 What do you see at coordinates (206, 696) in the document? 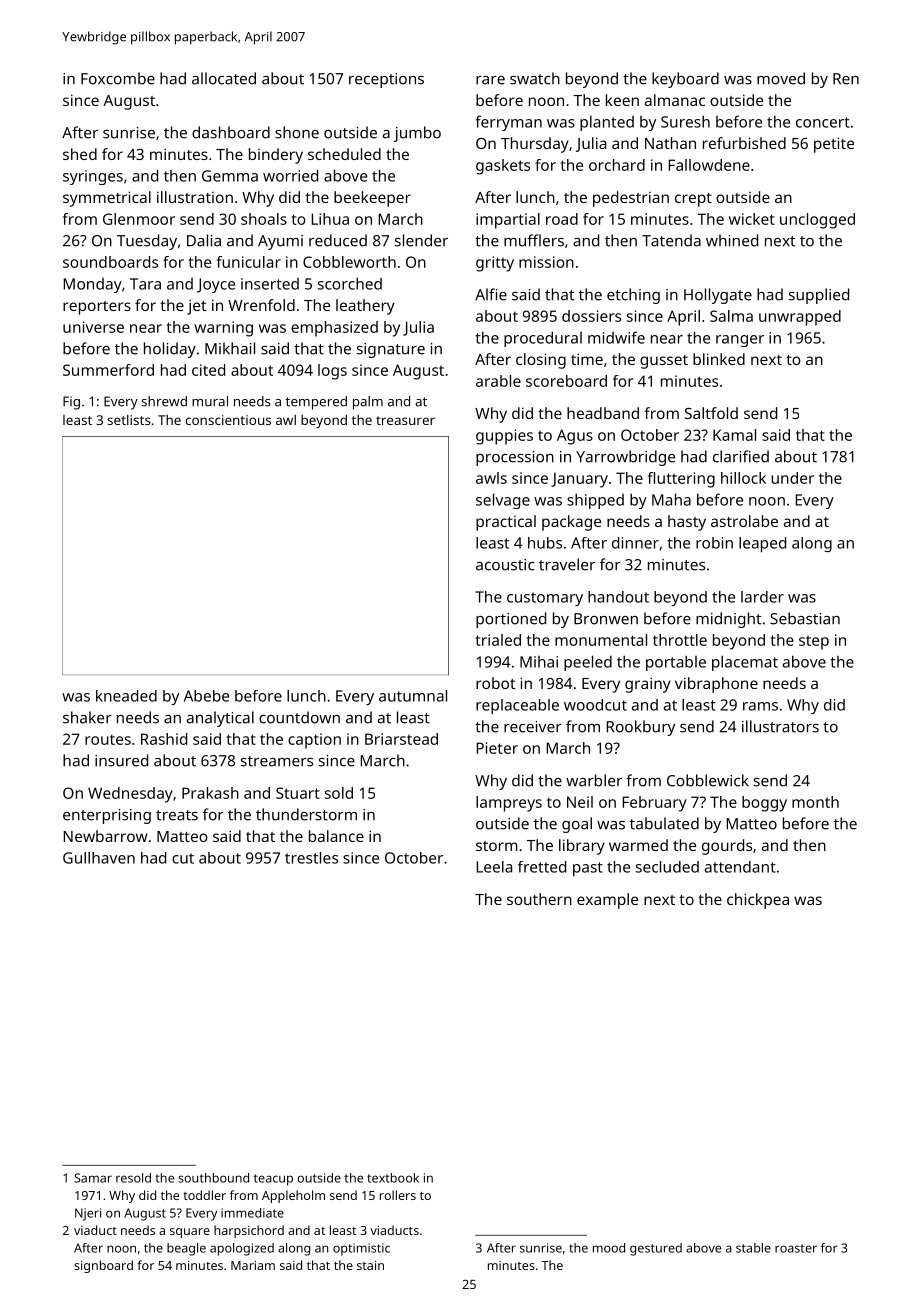
I see `Abebe` at bounding box center [206, 696].
